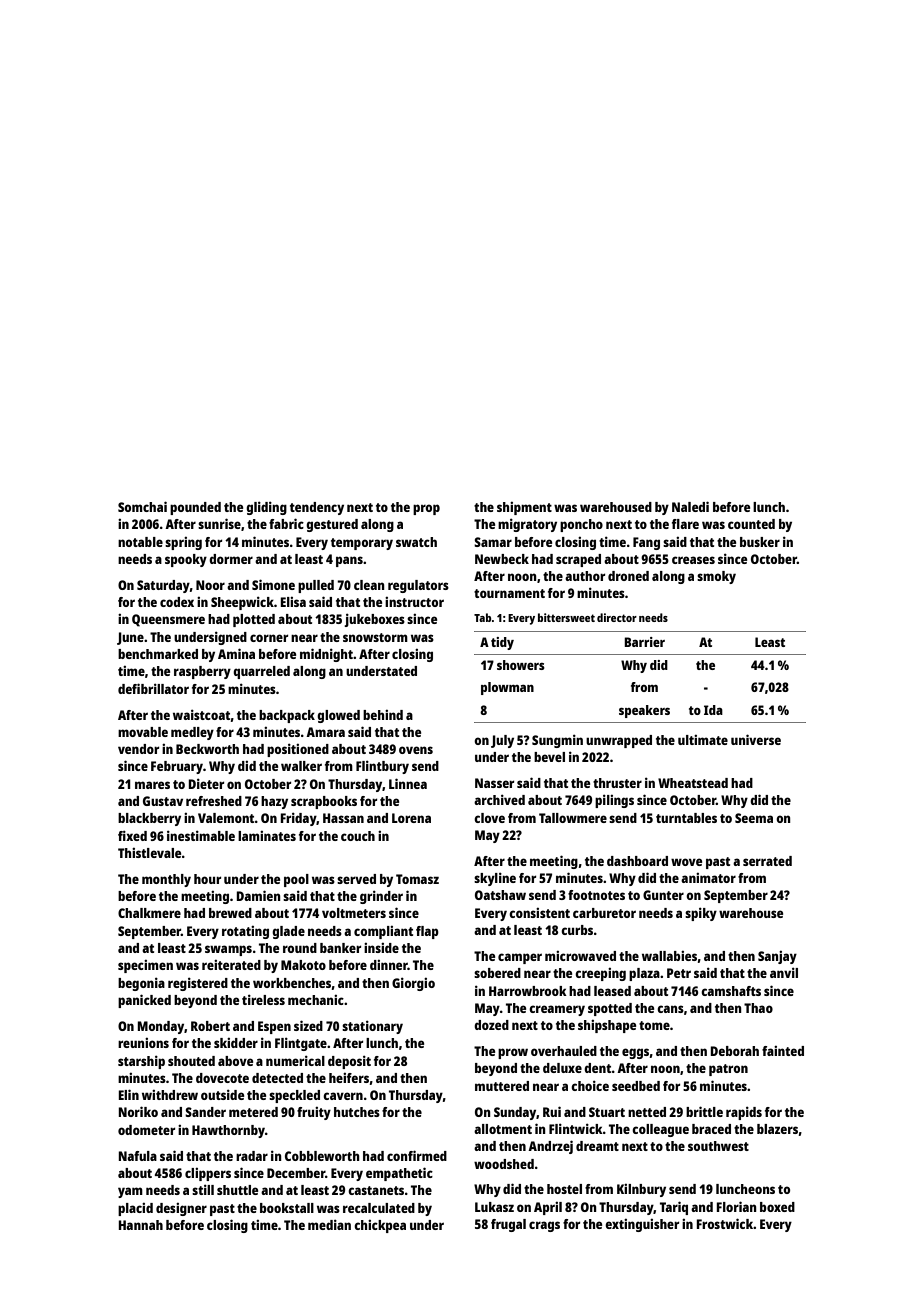 The width and height of the page is (924, 1308). Describe the element at coordinates (301, 766) in the page. I see `walker` at that location.
